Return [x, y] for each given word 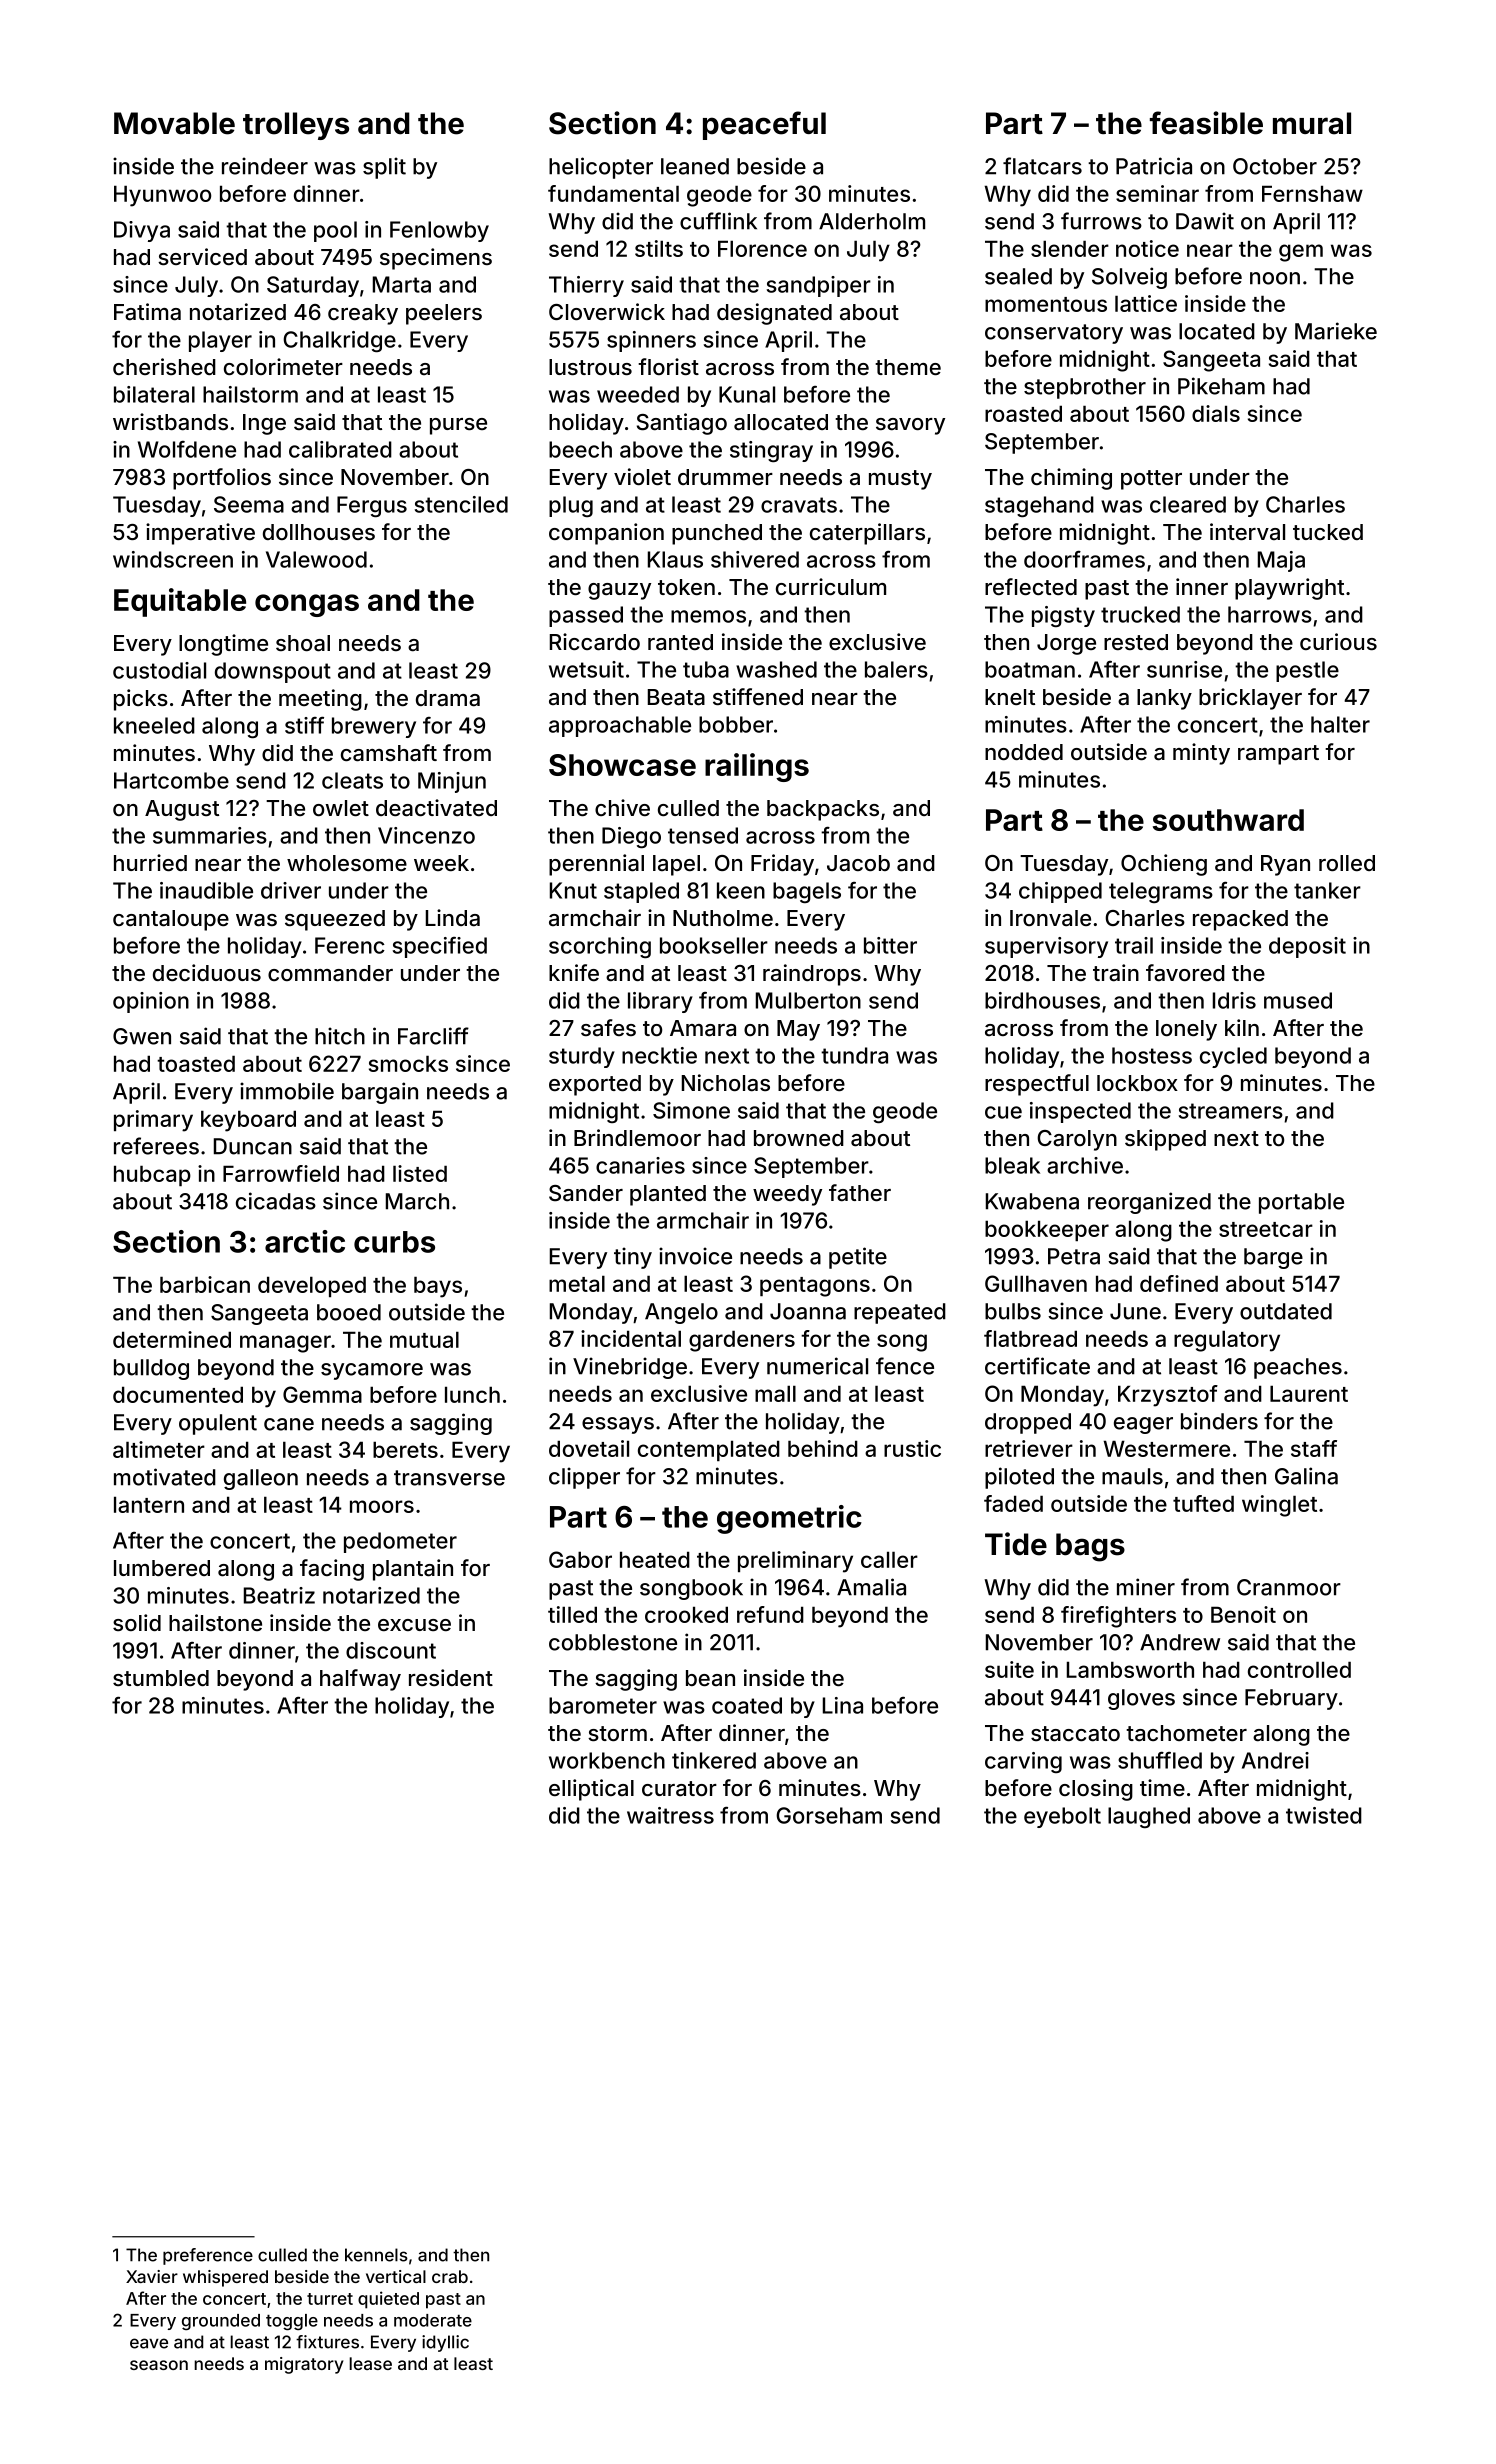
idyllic [445, 2343]
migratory [304, 2365]
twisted [1324, 1815]
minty [1201, 754]
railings [757, 767]
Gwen [142, 1036]
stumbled [161, 1678]
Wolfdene [187, 449]
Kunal [747, 394]
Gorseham [829, 1815]
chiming [1071, 479]
